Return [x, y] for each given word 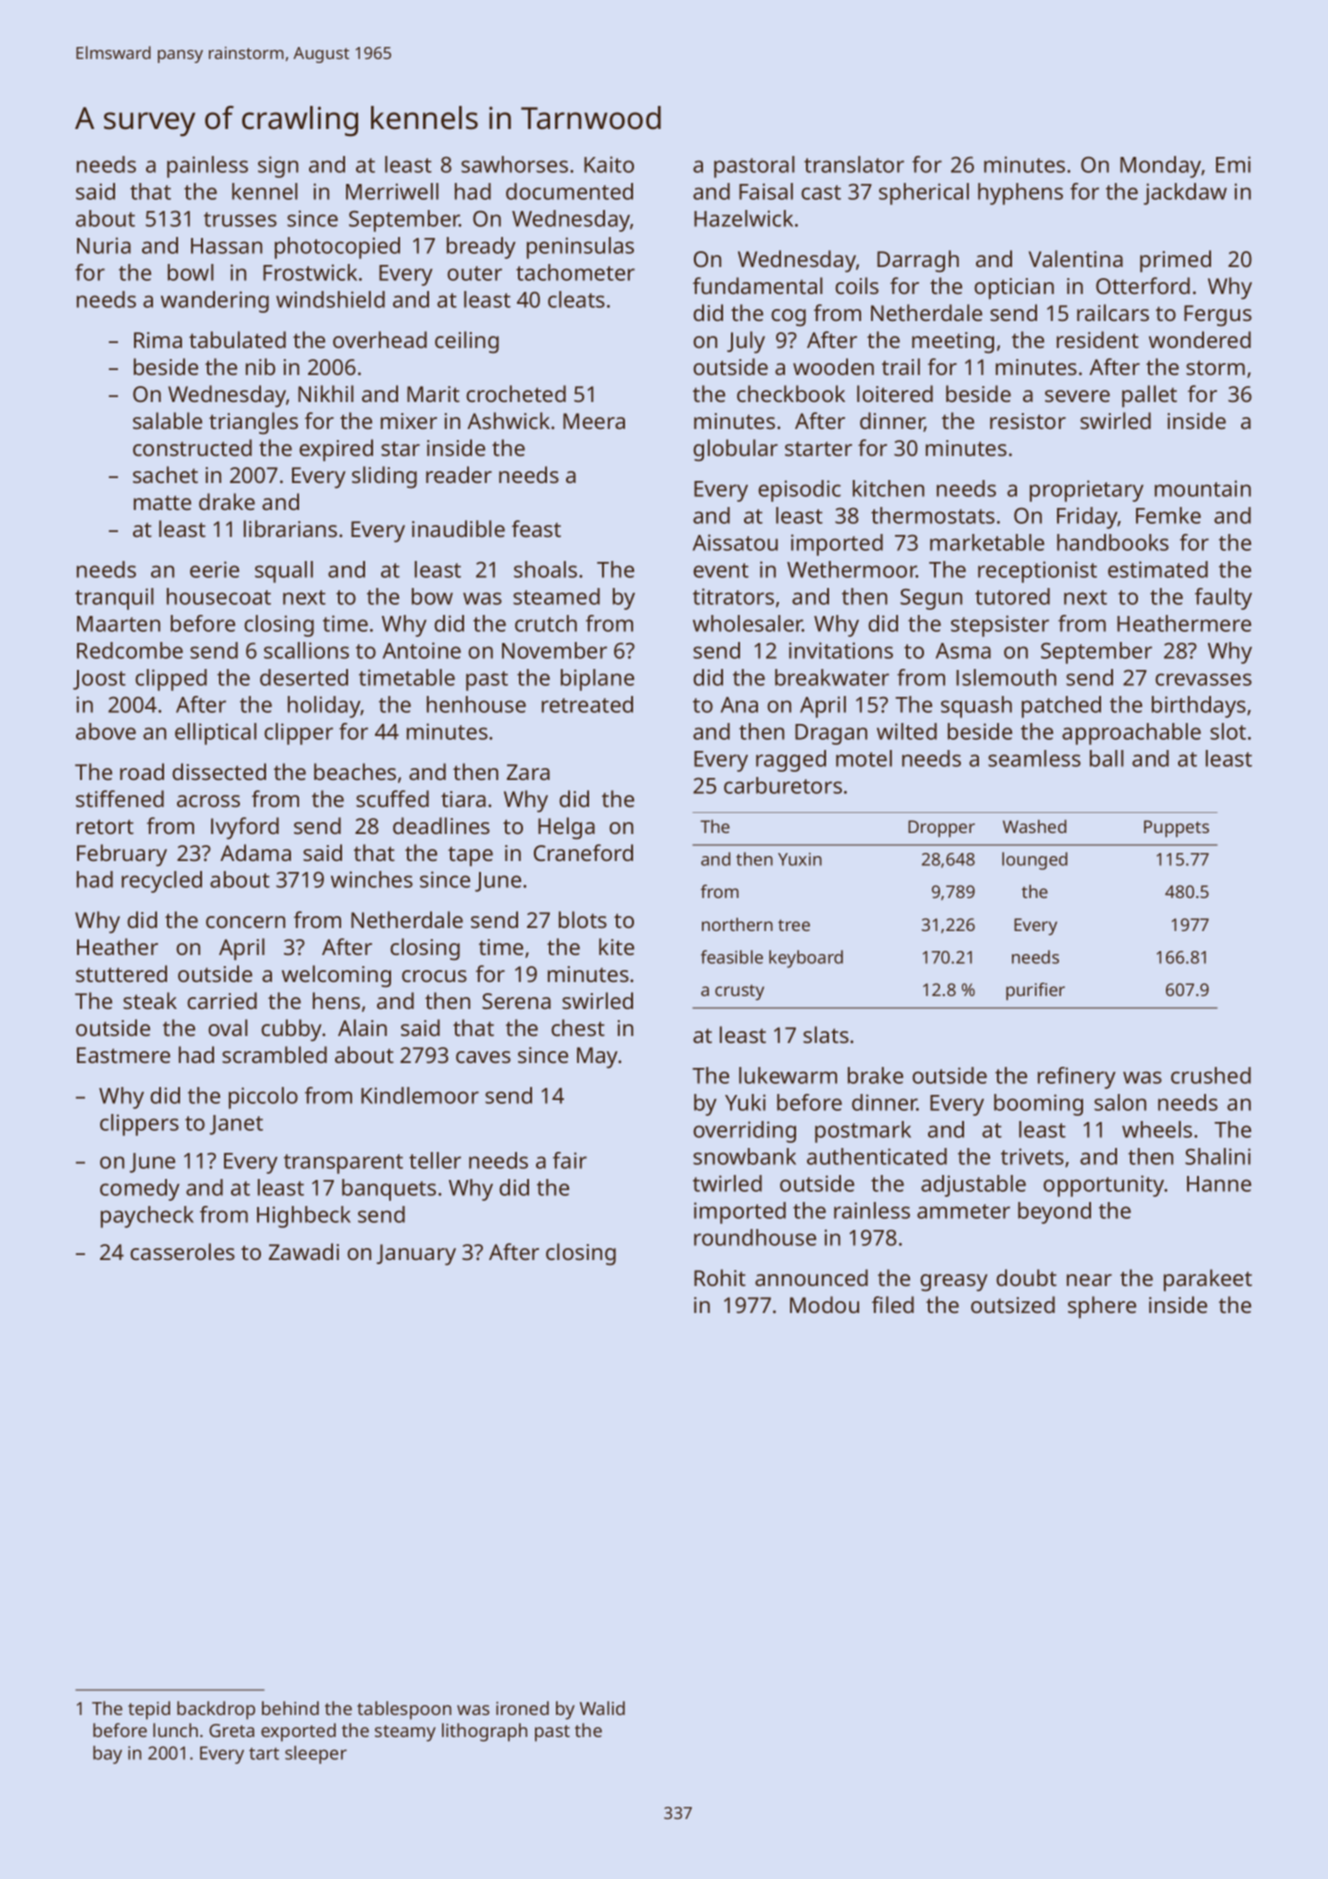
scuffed [392, 798]
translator [854, 164]
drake [227, 501]
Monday [1161, 167]
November [554, 650]
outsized [1013, 1304]
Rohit [720, 1277]
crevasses [1203, 679]
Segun [931, 599]
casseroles [182, 1251]
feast [536, 528]
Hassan [226, 246]
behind [290, 1708]
